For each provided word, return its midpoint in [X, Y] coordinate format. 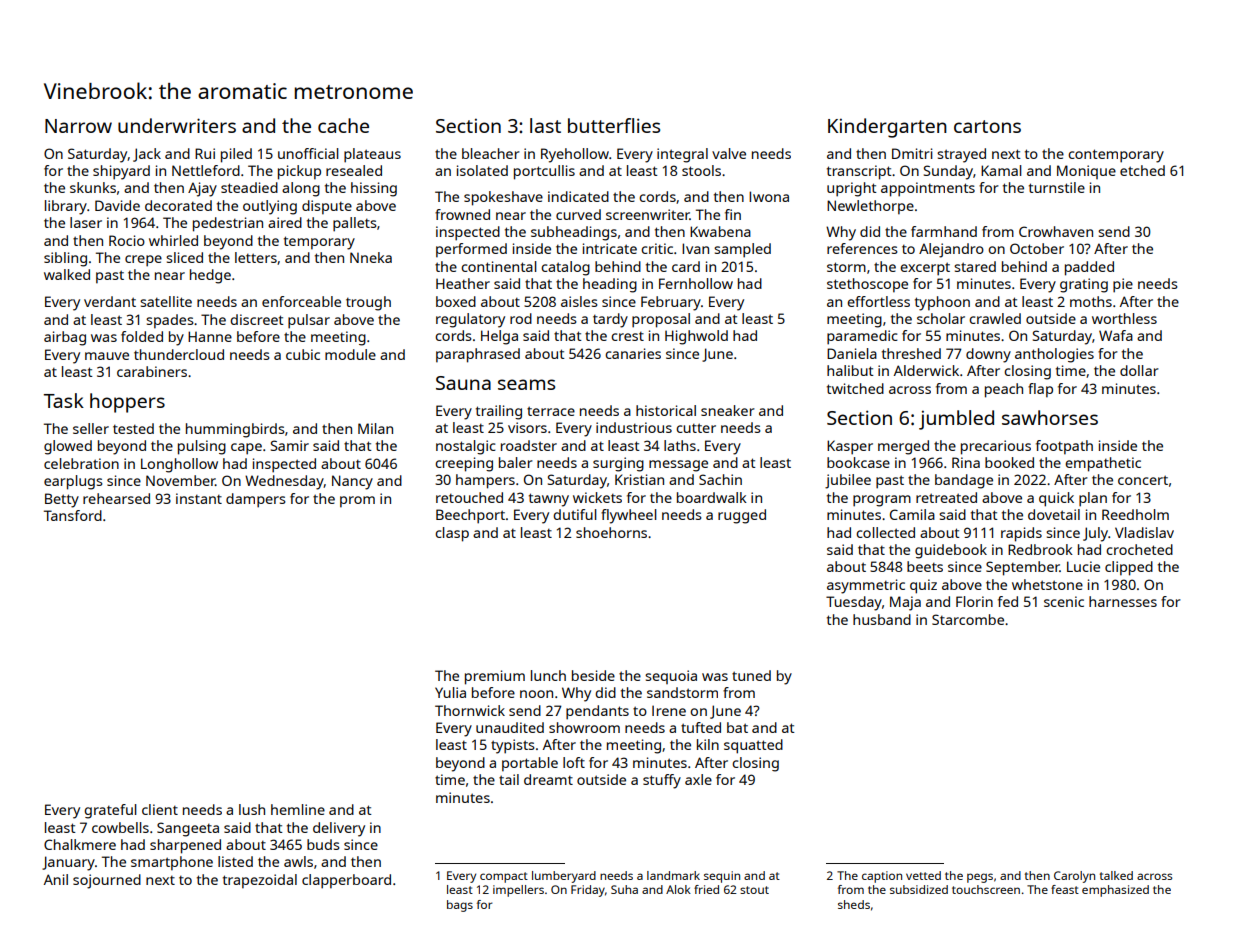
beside [593, 675]
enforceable [301, 301]
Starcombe [968, 619]
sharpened [185, 846]
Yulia [450, 692]
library [66, 207]
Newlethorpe [870, 207]
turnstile [1057, 187]
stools [701, 170]
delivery [339, 829]
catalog [565, 268]
